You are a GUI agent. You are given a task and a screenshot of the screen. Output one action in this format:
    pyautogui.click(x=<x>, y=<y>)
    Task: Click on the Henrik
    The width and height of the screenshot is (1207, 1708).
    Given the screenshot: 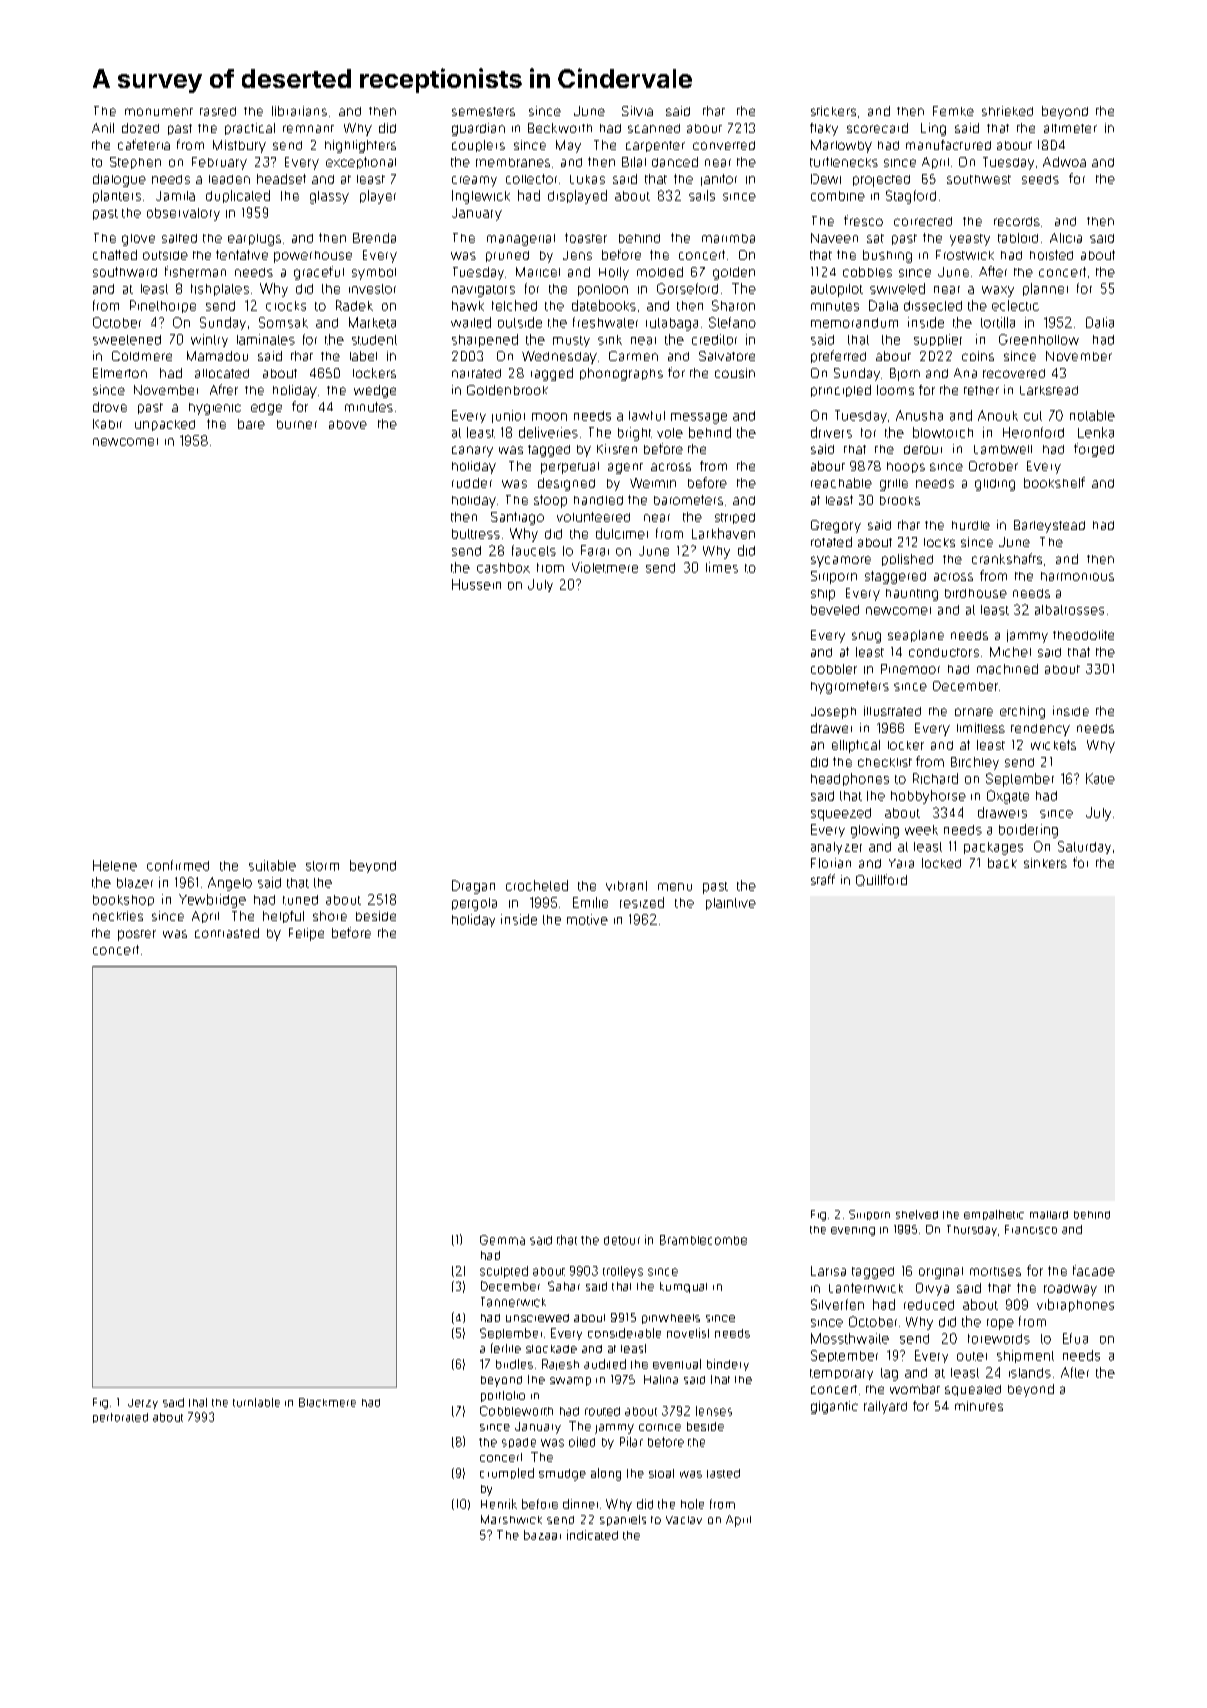 What is the action you would take?
    pyautogui.click(x=499, y=1504)
